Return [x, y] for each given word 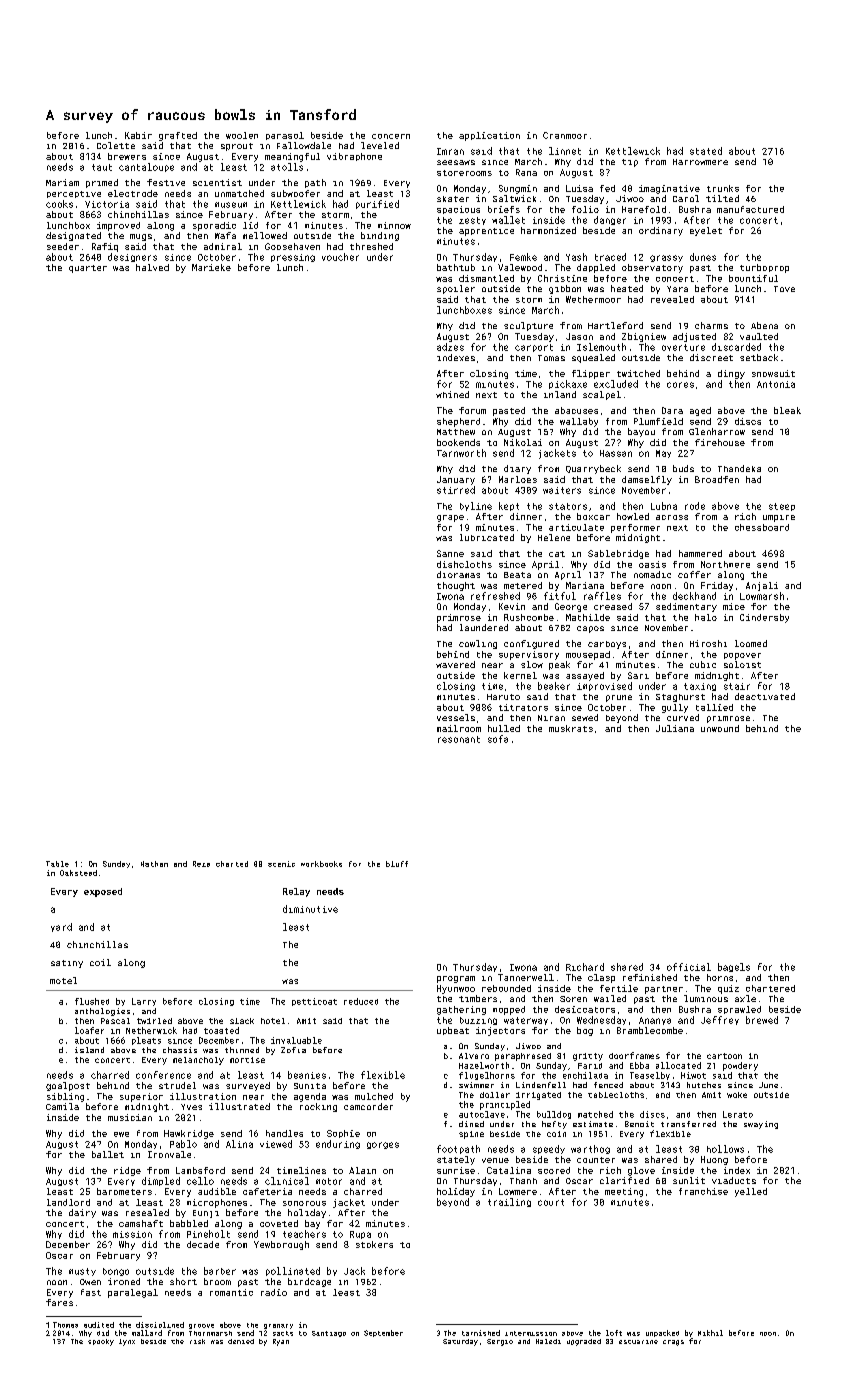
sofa [498, 739]
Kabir [138, 135]
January [456, 480]
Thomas [65, 1325]
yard [61, 927]
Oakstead [78, 873]
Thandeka [739, 468]
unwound [720, 728]
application [489, 136]
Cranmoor [565, 135]
